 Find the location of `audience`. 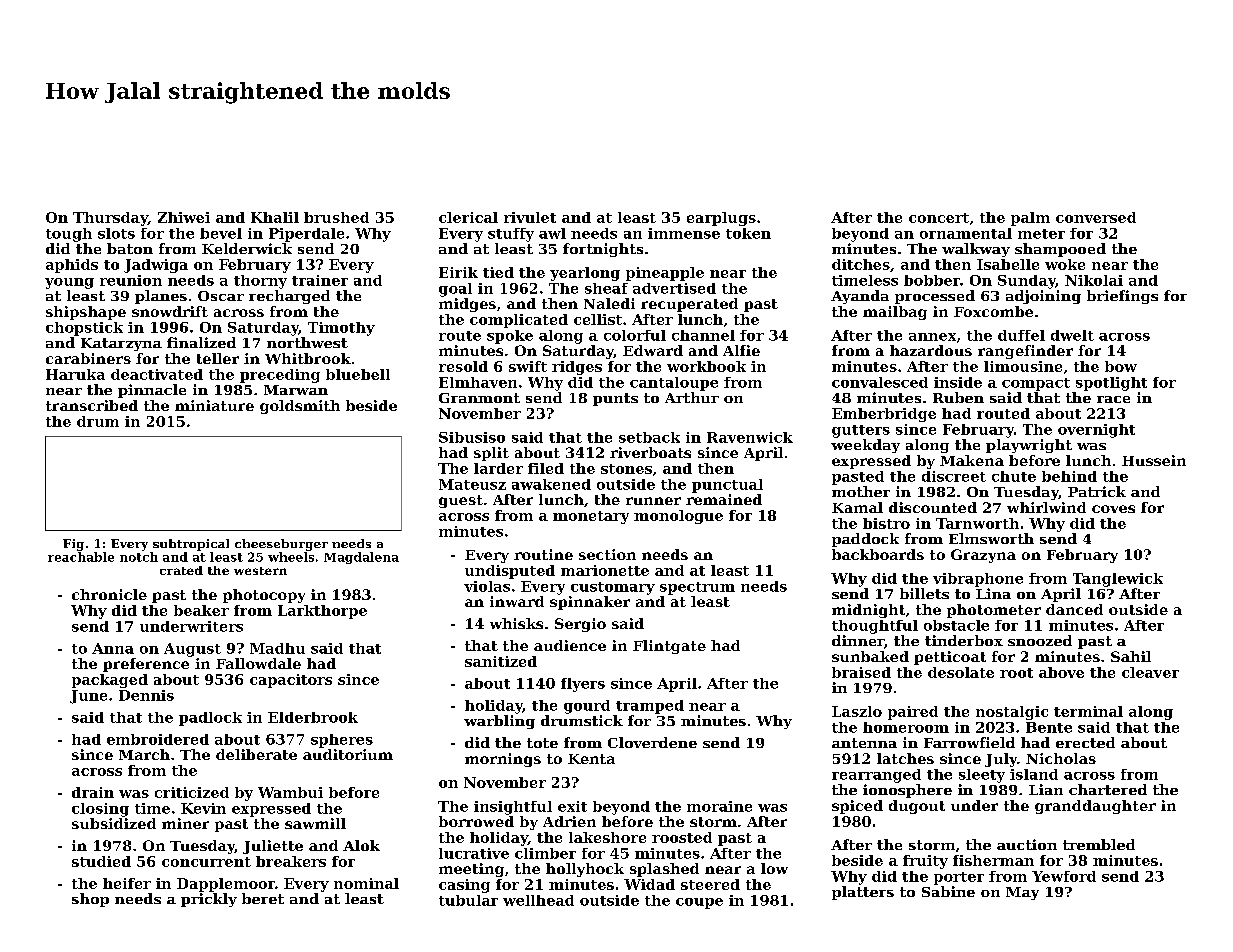

audience is located at coordinates (570, 645).
